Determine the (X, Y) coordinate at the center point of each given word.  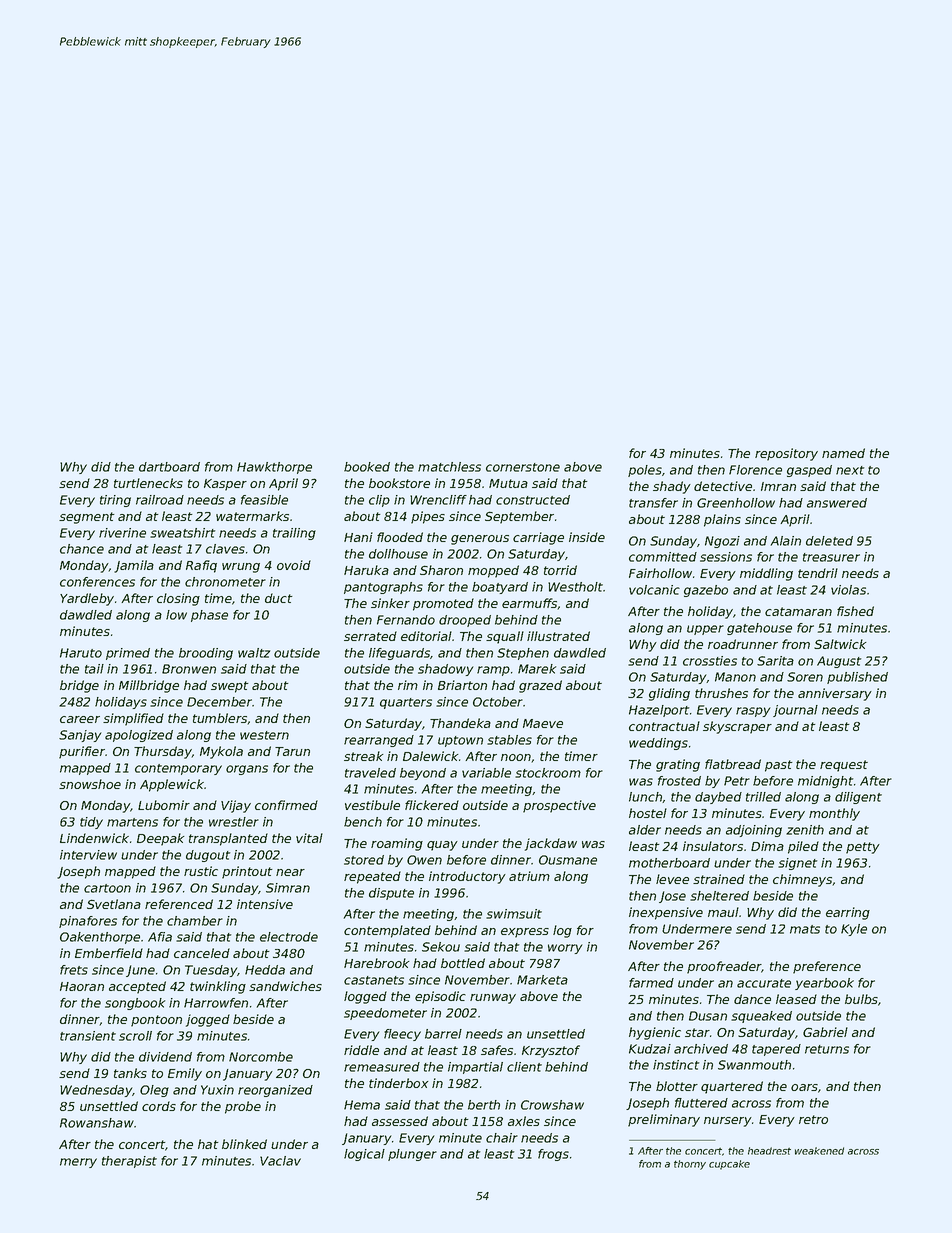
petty (863, 848)
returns (827, 1049)
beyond (423, 774)
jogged (208, 1020)
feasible (264, 500)
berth (484, 1105)
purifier (82, 752)
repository (786, 454)
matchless (449, 467)
